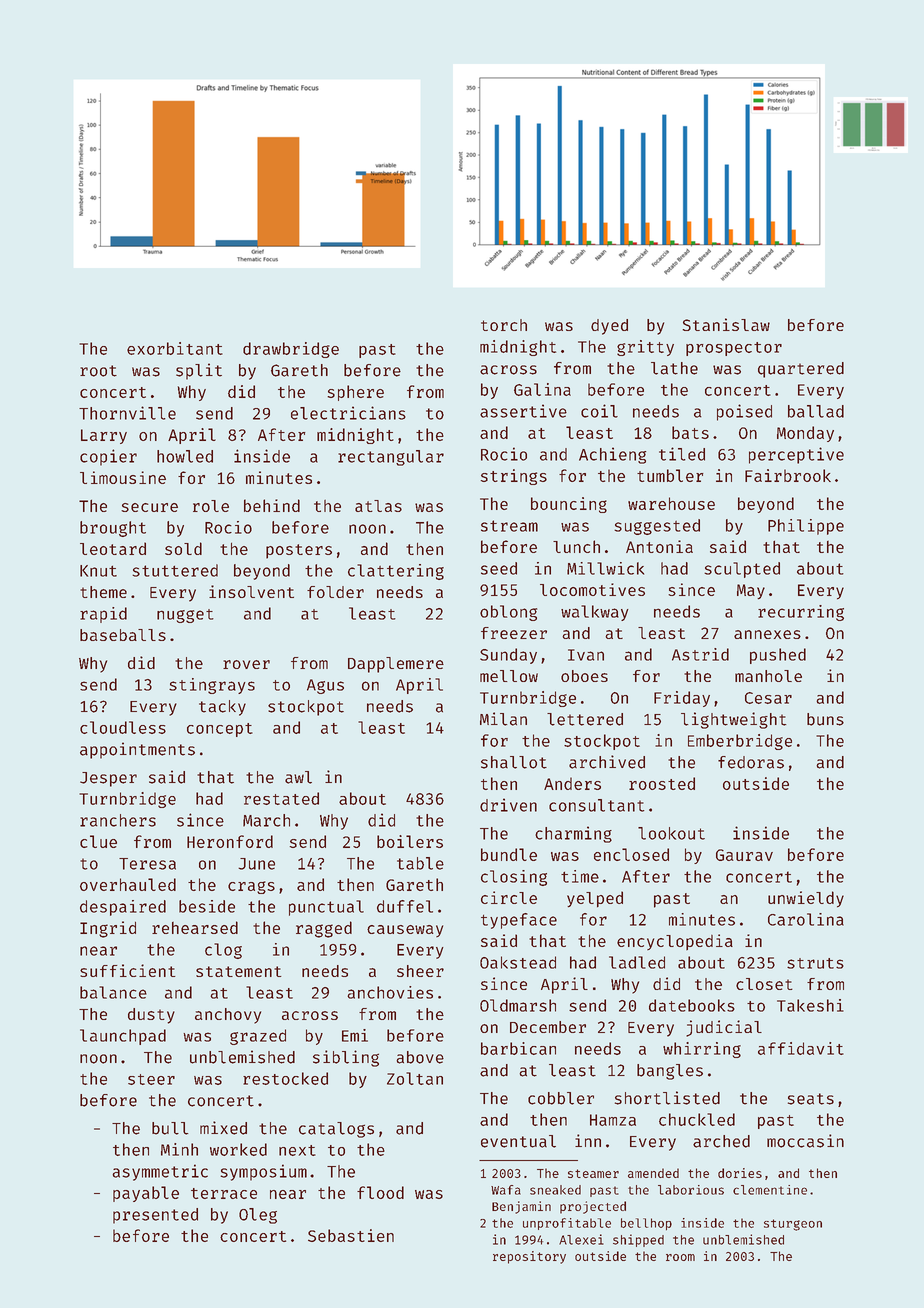 This screenshot has height=1308, width=924. What do you see at coordinates (390, 992) in the screenshot?
I see `anchovies` at bounding box center [390, 992].
